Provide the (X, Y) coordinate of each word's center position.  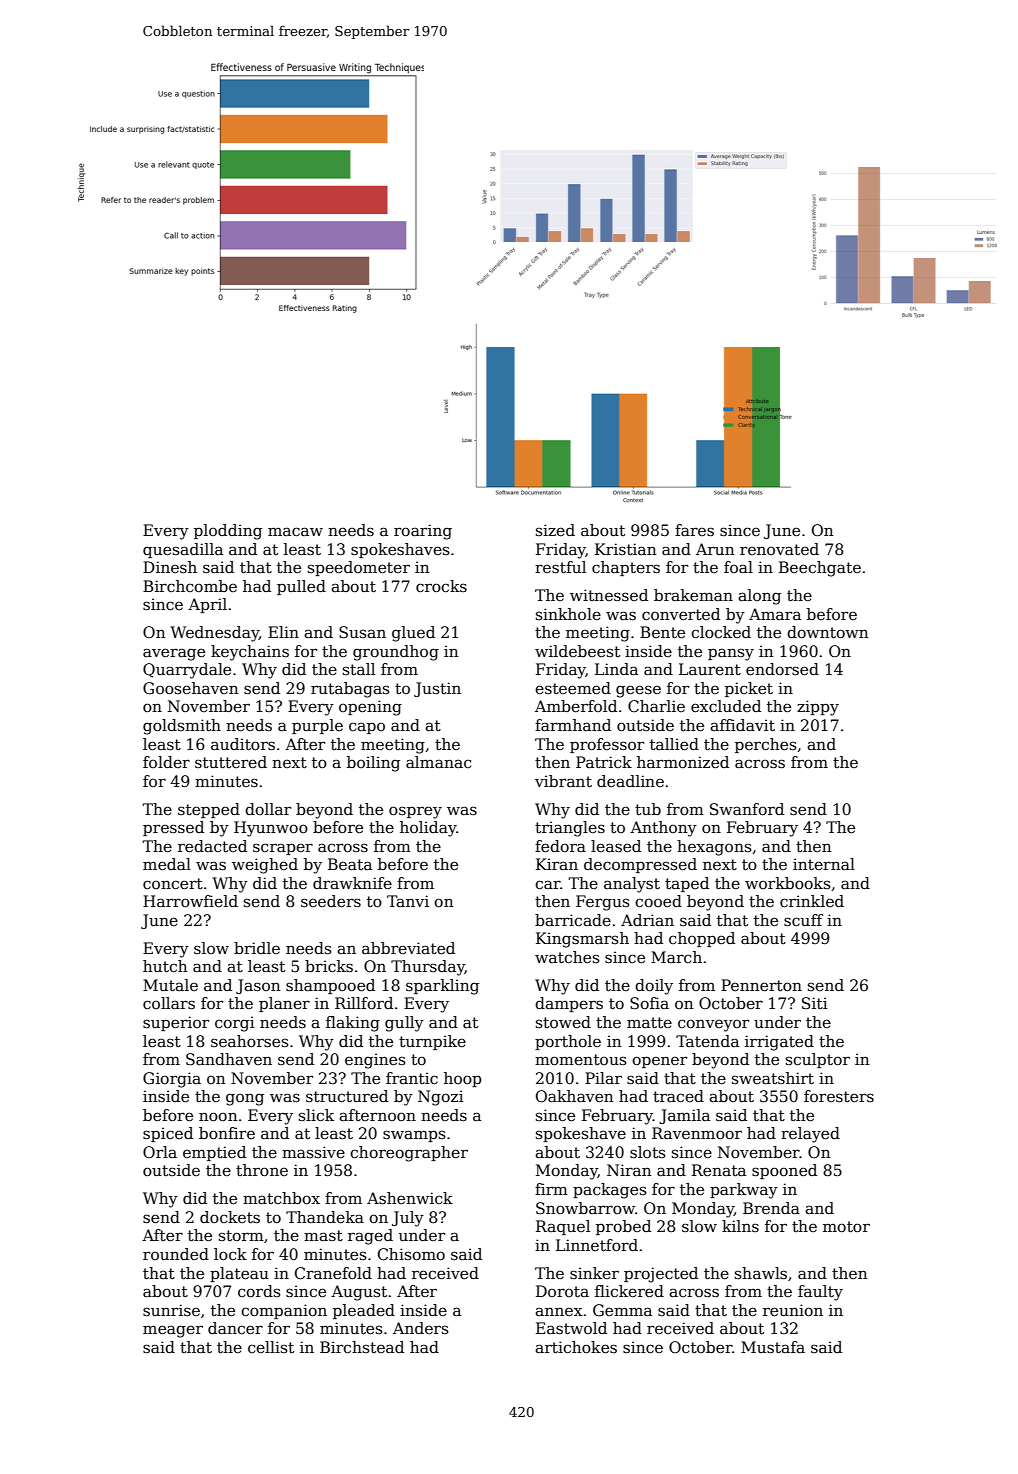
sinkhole (568, 614)
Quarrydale (187, 671)
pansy (731, 654)
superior (176, 1023)
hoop (463, 1079)
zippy (818, 708)
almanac (438, 762)
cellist (271, 1347)
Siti (815, 1003)
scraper (283, 849)
